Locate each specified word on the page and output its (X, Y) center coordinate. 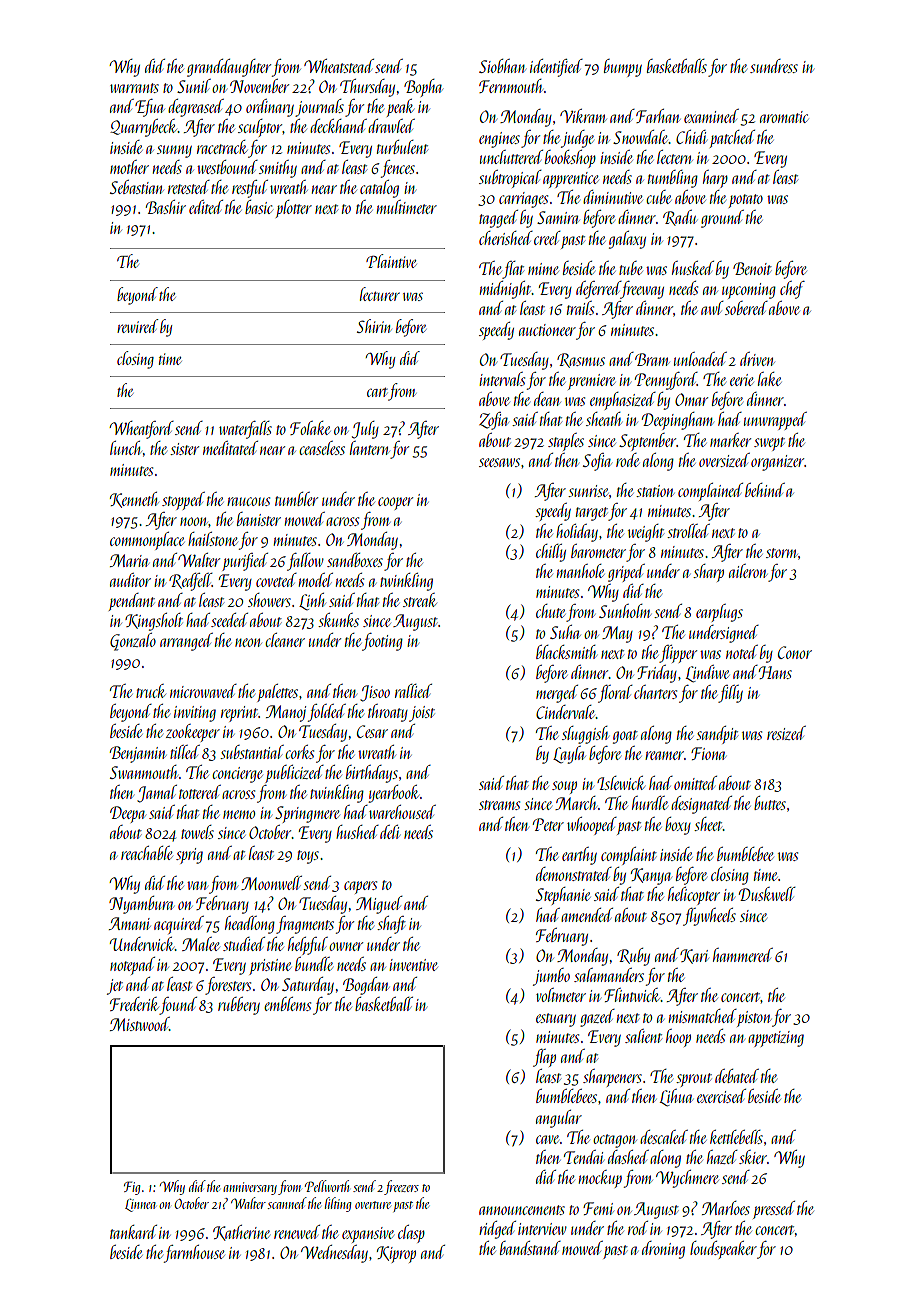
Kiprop (396, 1254)
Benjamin (138, 754)
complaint (629, 856)
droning (663, 1250)
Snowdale (641, 137)
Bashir (166, 207)
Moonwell (271, 883)
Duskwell (767, 894)
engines (499, 140)
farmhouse (194, 1254)
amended (587, 915)
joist (422, 714)
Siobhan (502, 66)
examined (711, 116)
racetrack (222, 147)
